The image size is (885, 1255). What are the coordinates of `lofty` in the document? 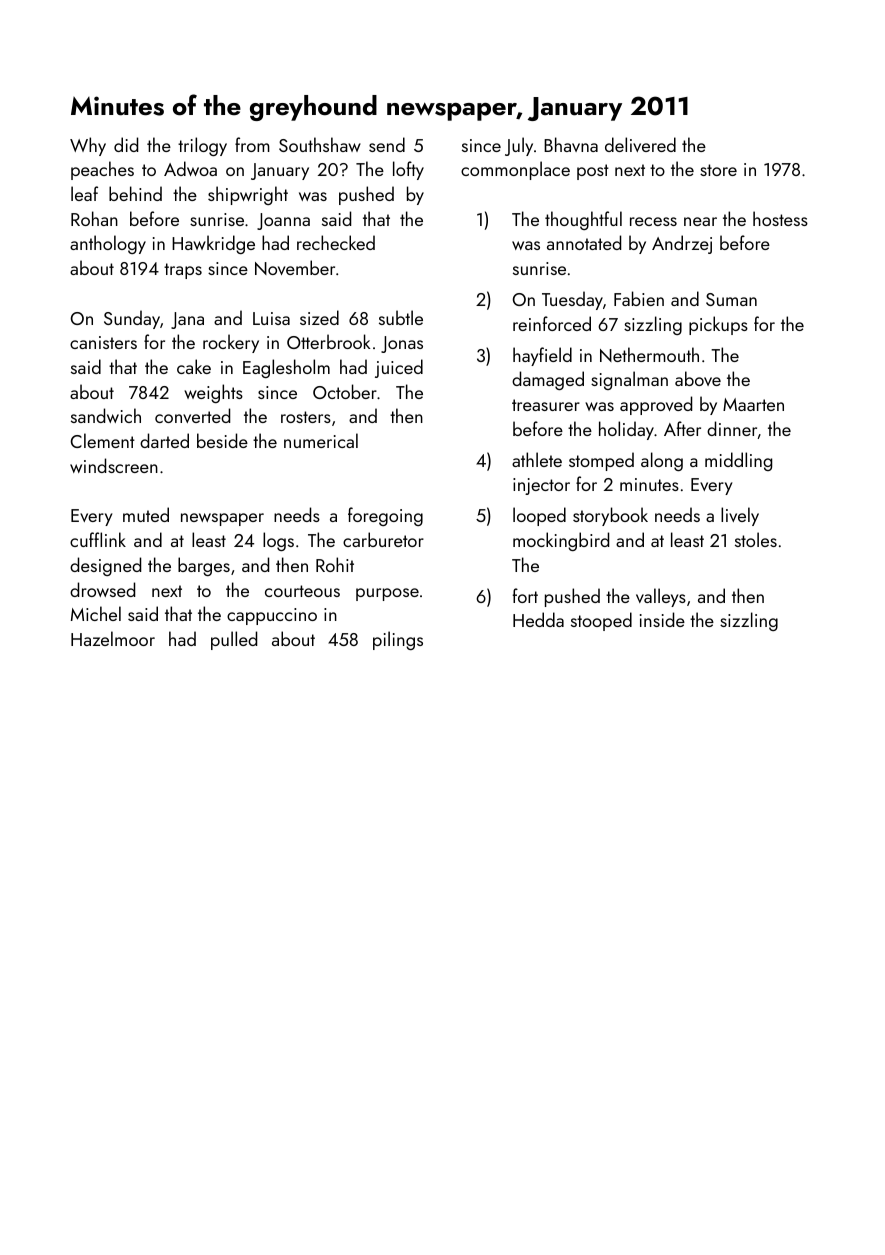 It's located at (408, 170).
